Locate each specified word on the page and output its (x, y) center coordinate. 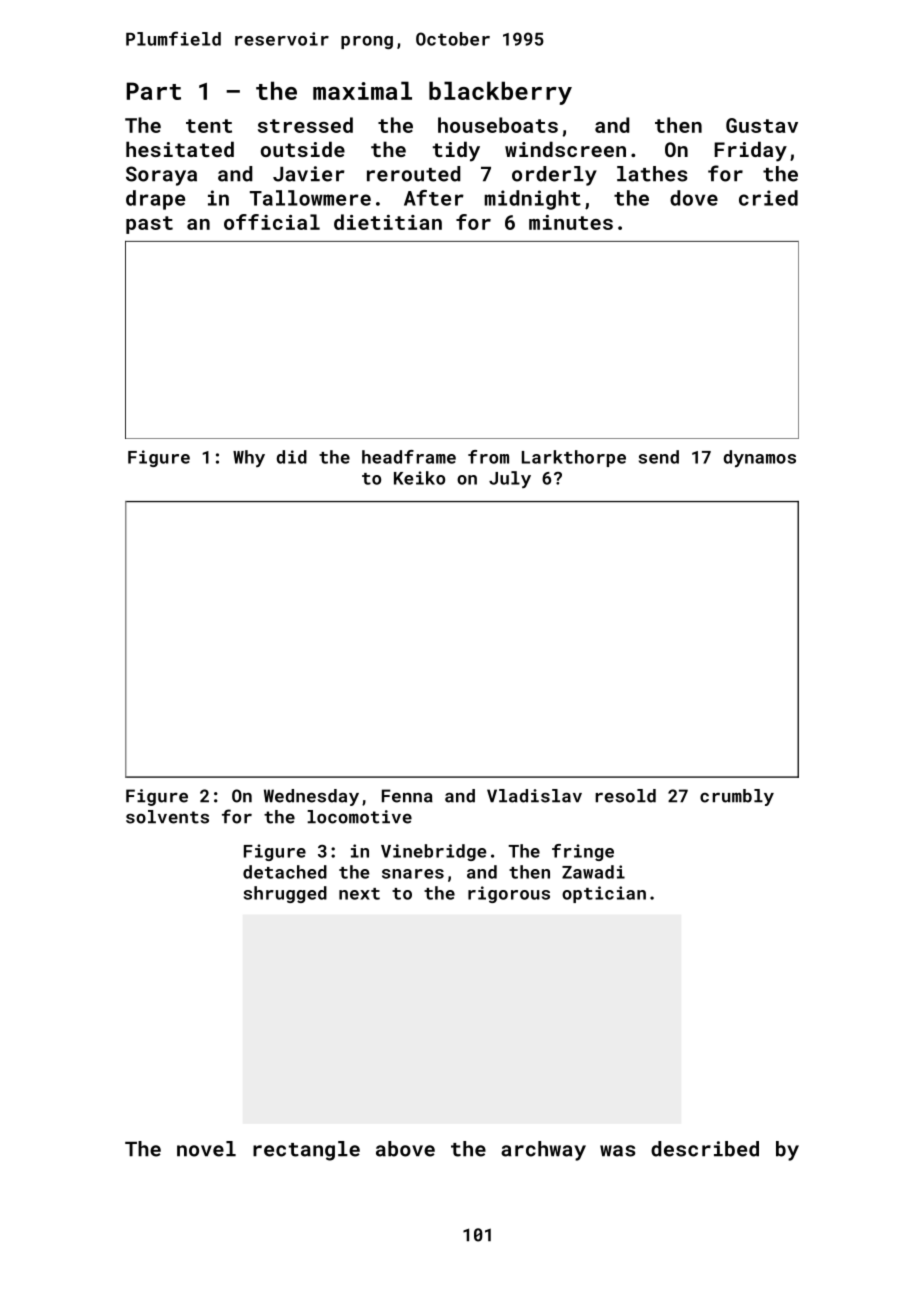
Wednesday (311, 797)
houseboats (498, 125)
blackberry (500, 93)
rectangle (306, 1151)
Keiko (419, 478)
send (659, 457)
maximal (362, 90)
